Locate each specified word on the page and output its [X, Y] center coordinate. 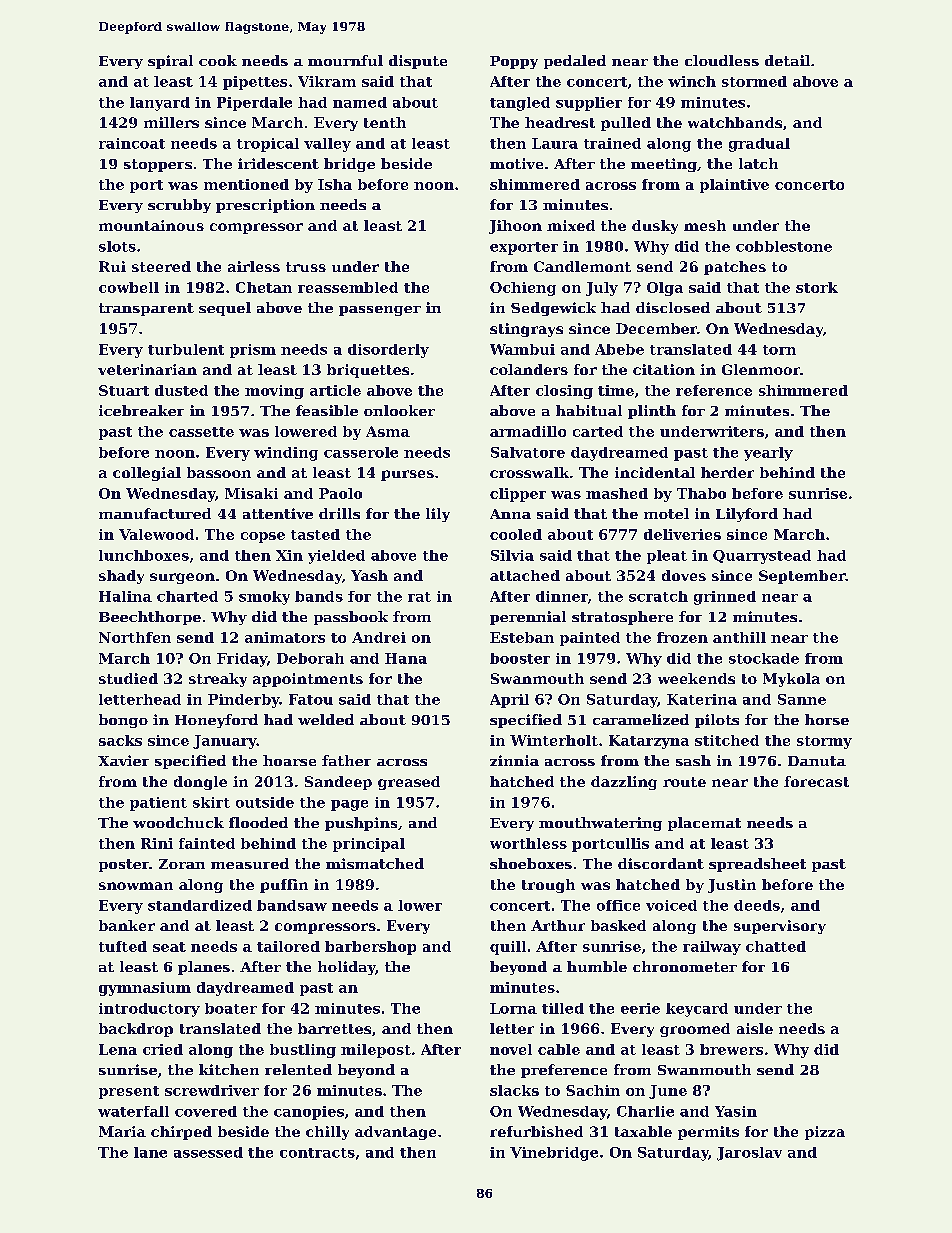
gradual [759, 145]
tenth [385, 122]
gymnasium [145, 989]
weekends [696, 678]
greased [409, 783]
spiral [170, 62]
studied [128, 678]
